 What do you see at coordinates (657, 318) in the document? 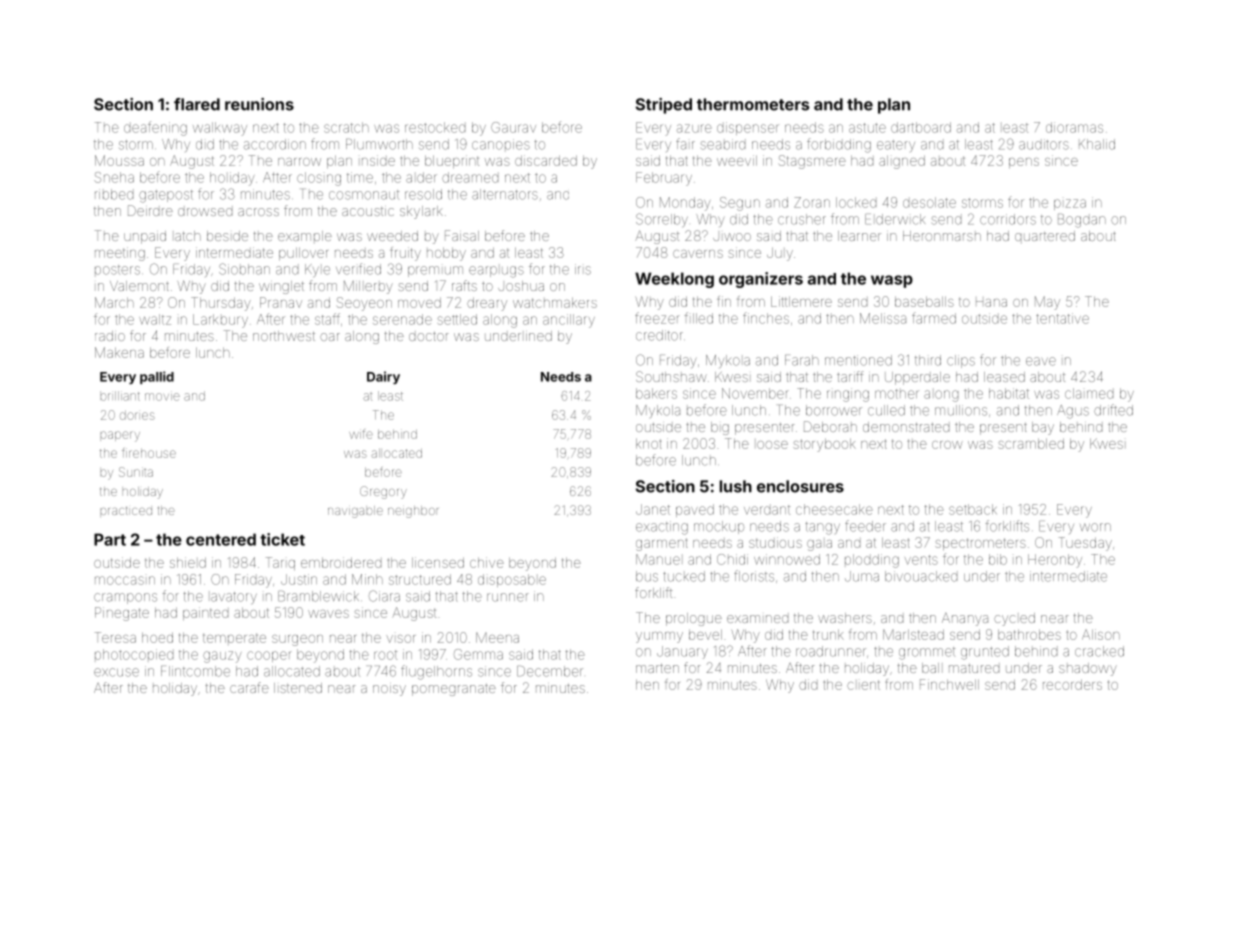
I see `freezer` at bounding box center [657, 318].
